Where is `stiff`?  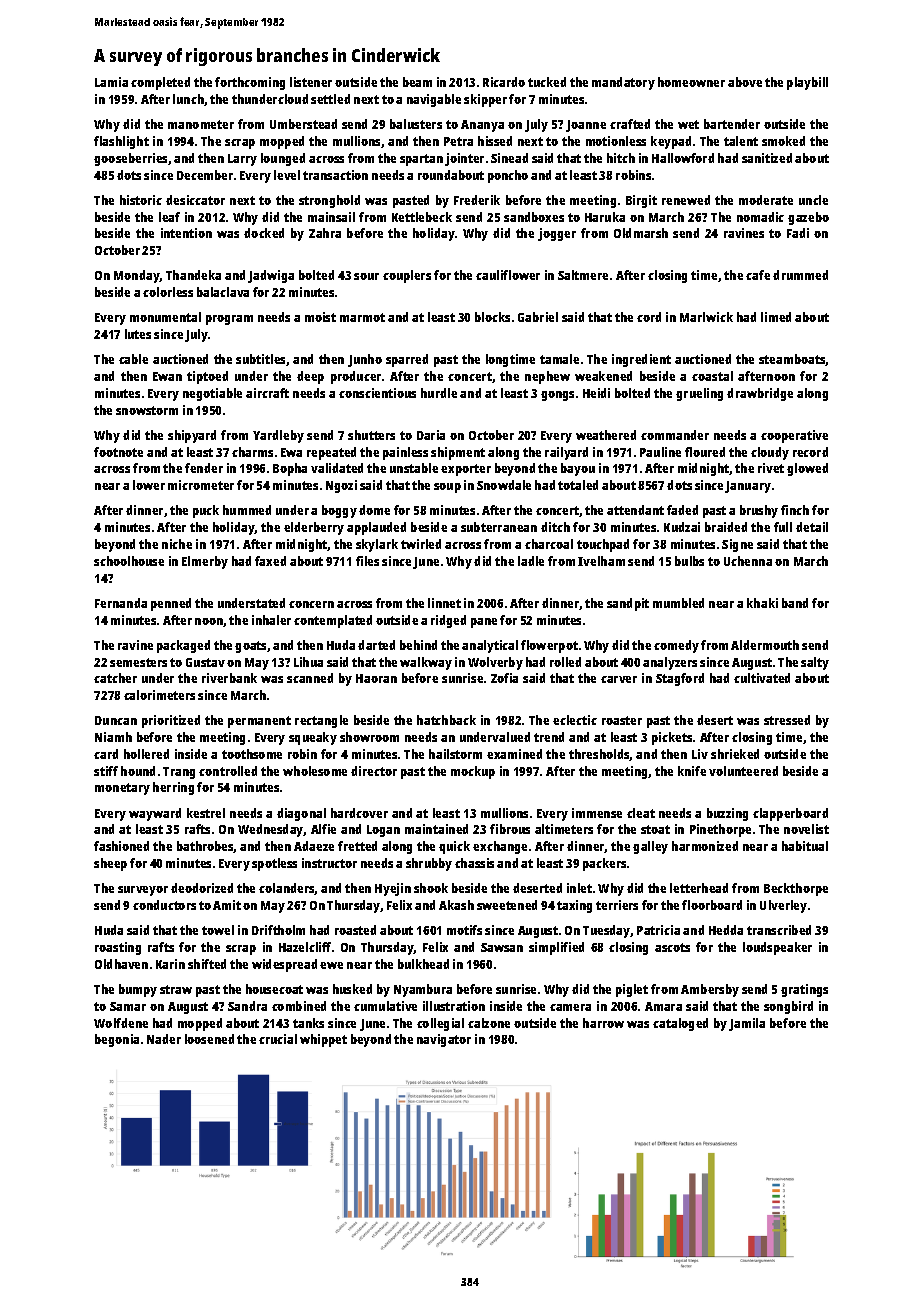
stiff is located at coordinates (106, 771).
